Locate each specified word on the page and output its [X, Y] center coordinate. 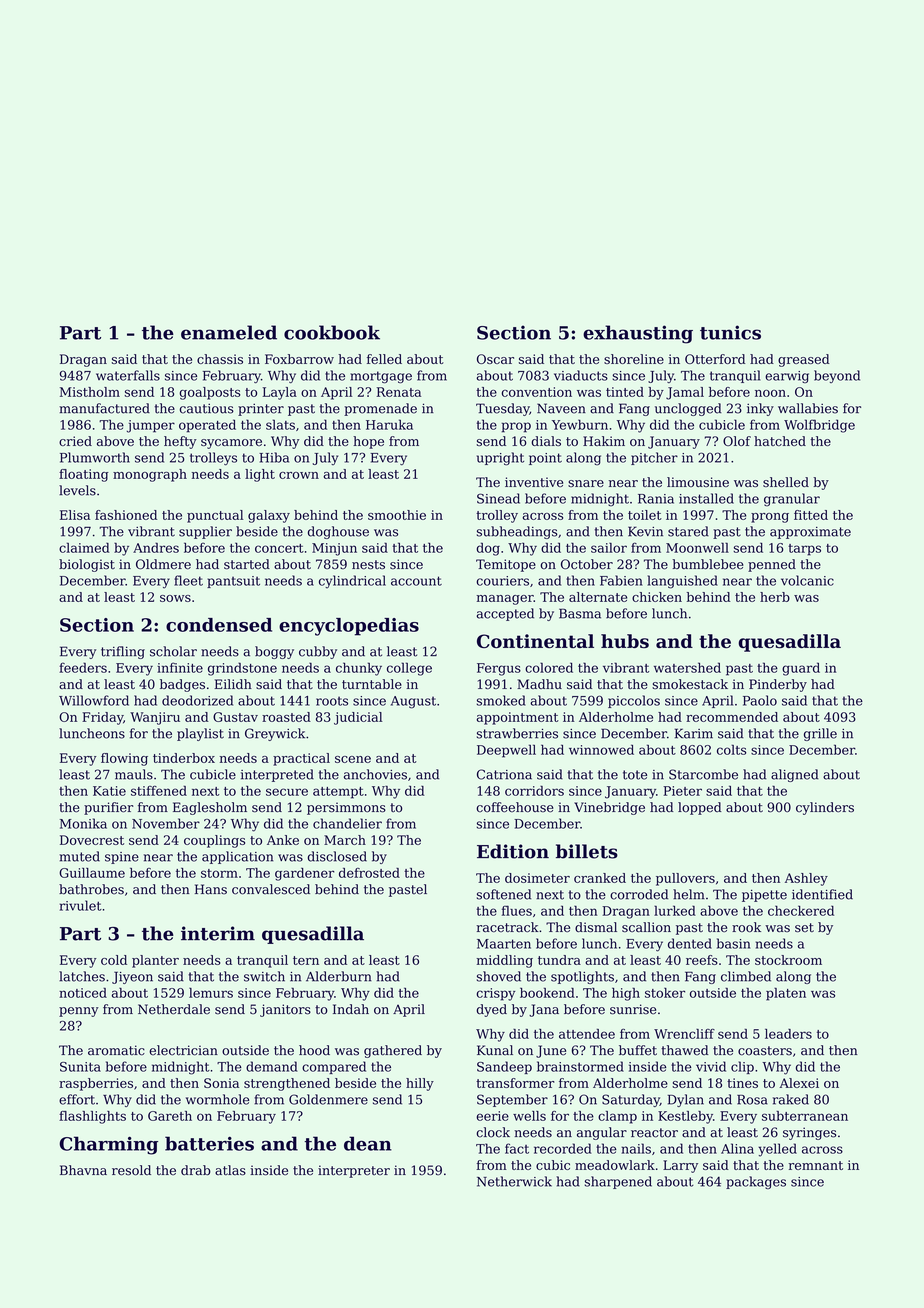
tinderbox [184, 758]
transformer [515, 1083]
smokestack [690, 684]
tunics [730, 332]
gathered [393, 1051]
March [345, 840]
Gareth [170, 1116]
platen [786, 994]
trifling [123, 652]
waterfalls [128, 375]
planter [155, 961]
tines [742, 1083]
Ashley [806, 879]
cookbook [332, 332]
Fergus [499, 669]
